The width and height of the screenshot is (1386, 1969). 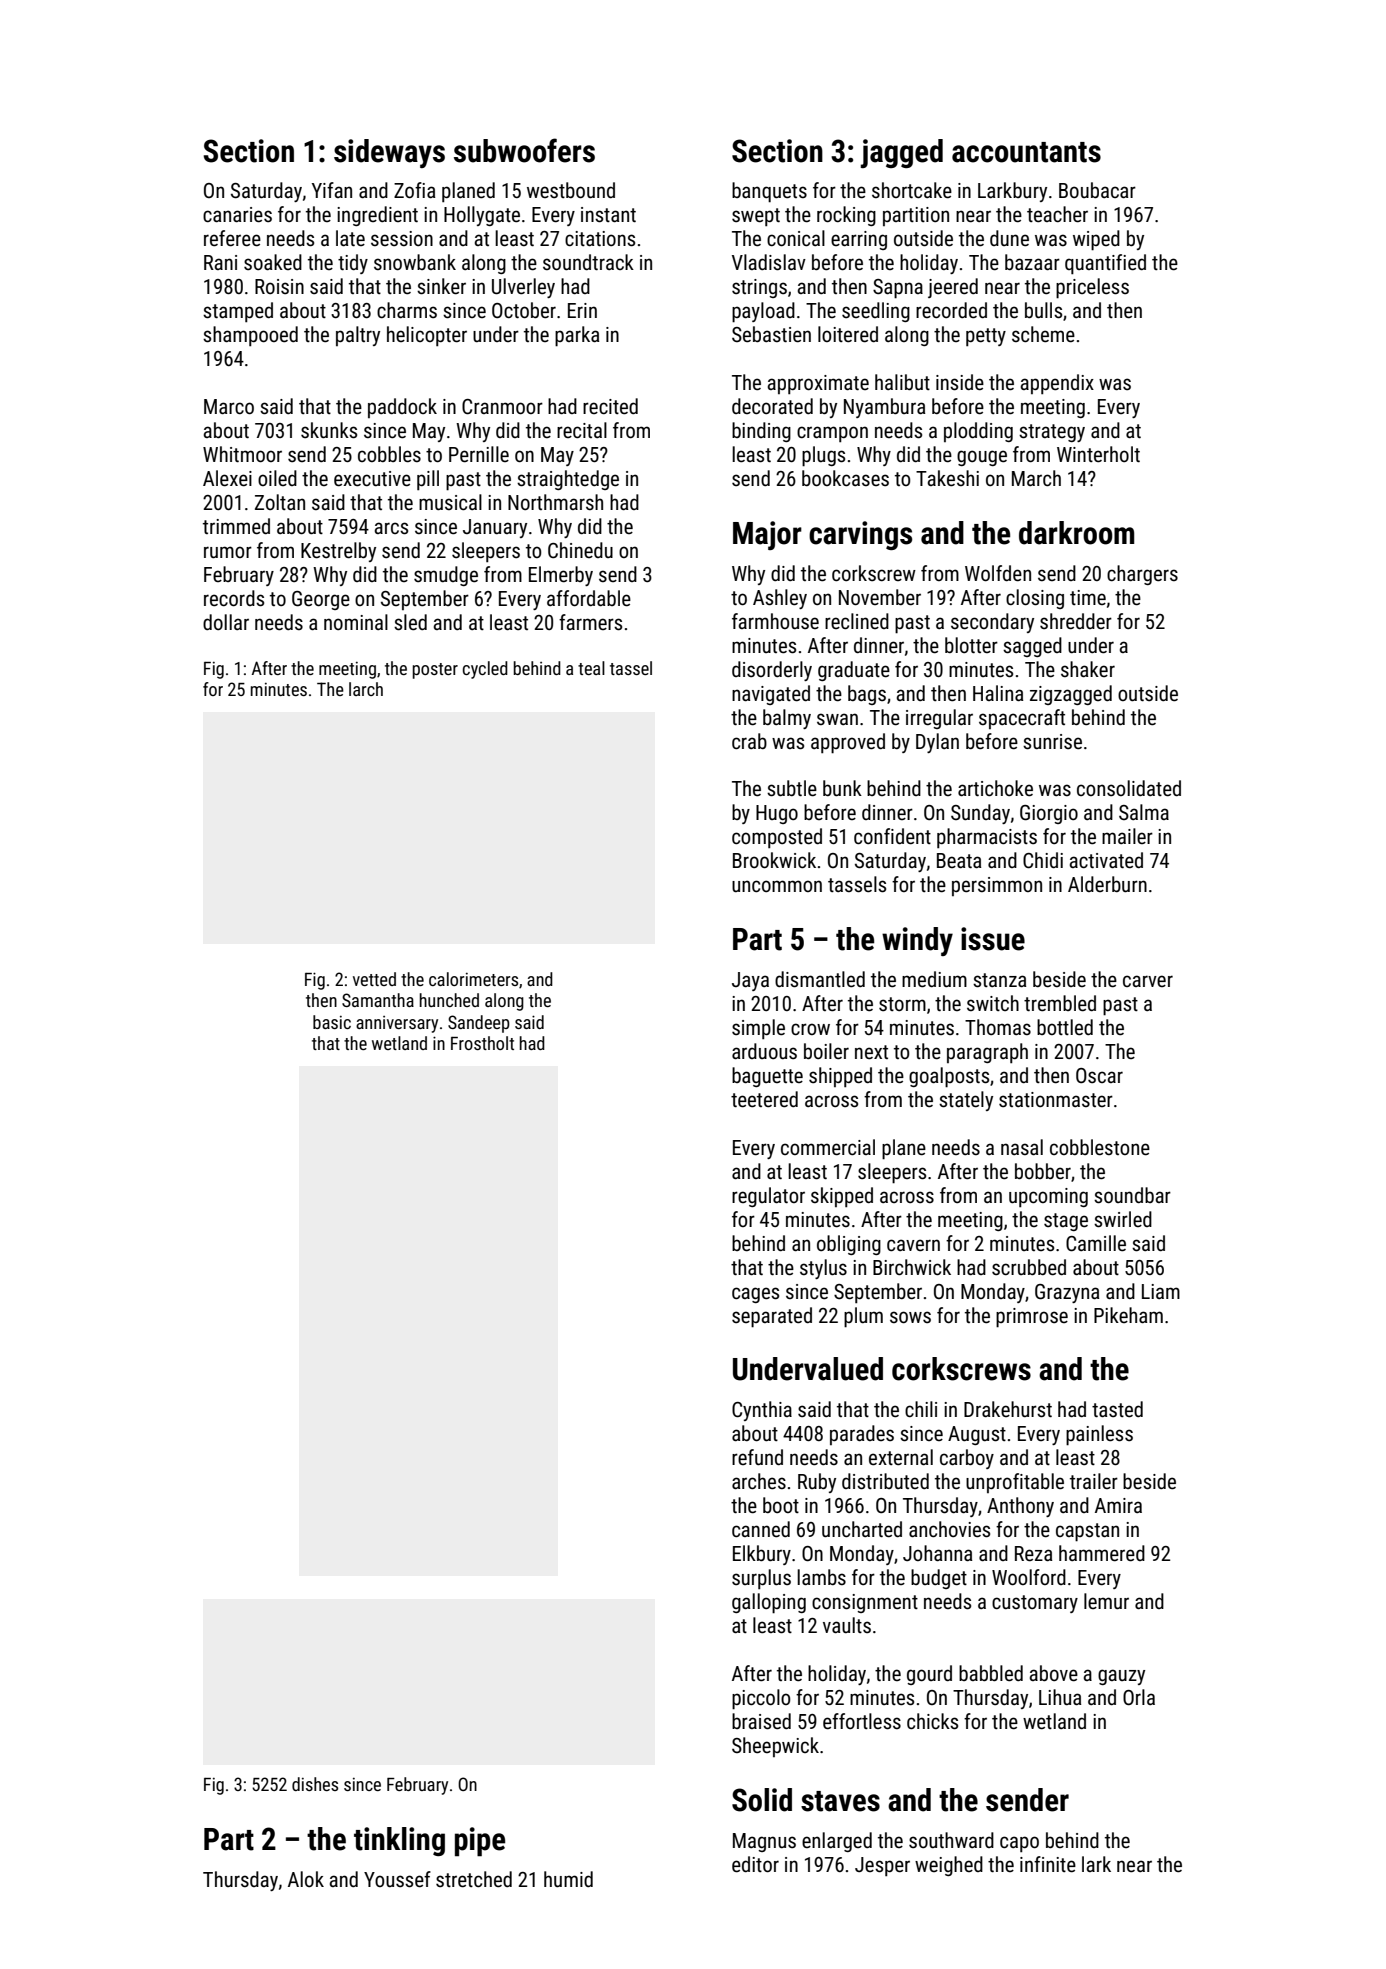 I want to click on carboy, so click(x=967, y=1459).
